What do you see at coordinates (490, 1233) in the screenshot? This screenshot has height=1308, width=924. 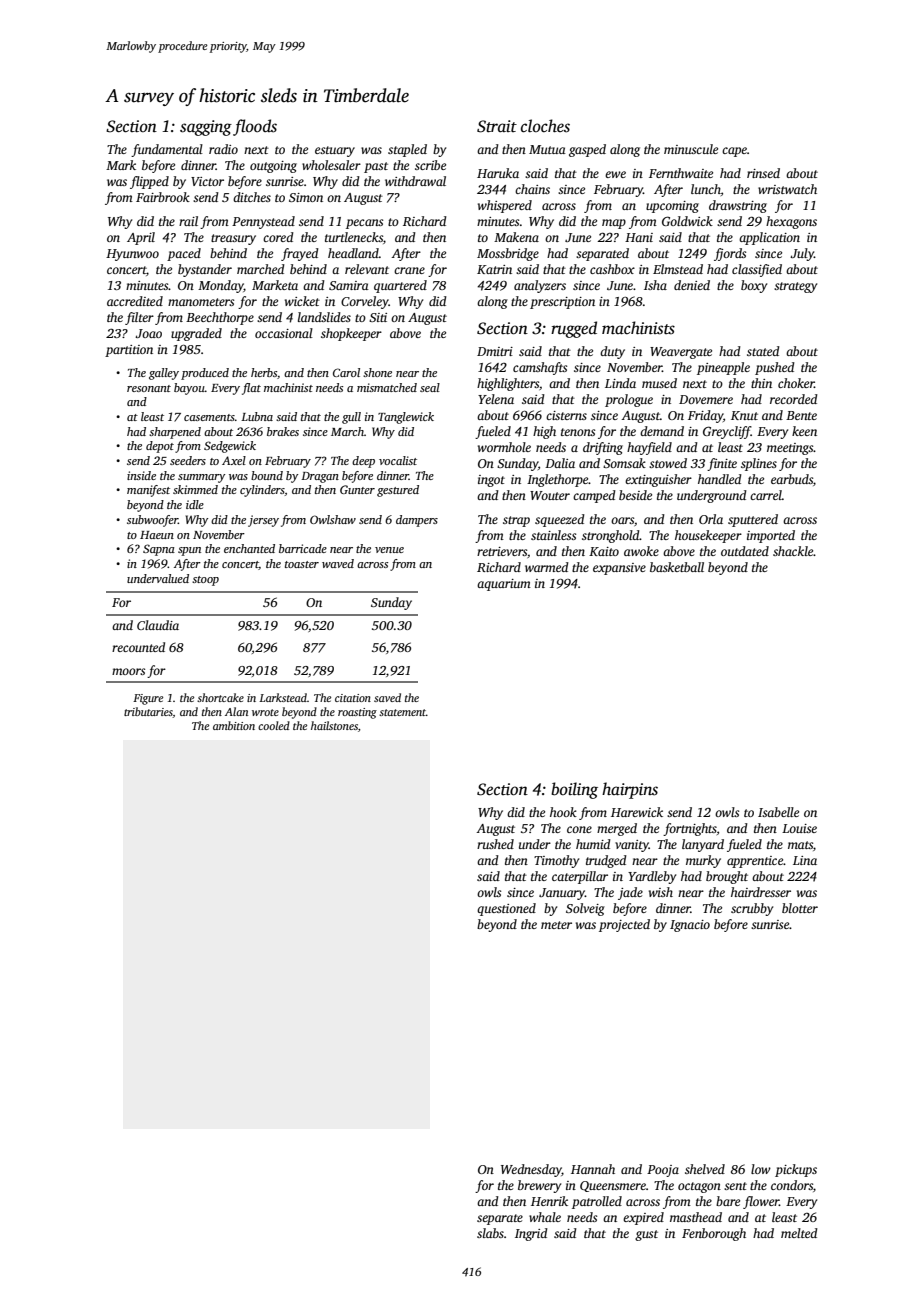 I see `slabs` at bounding box center [490, 1233].
